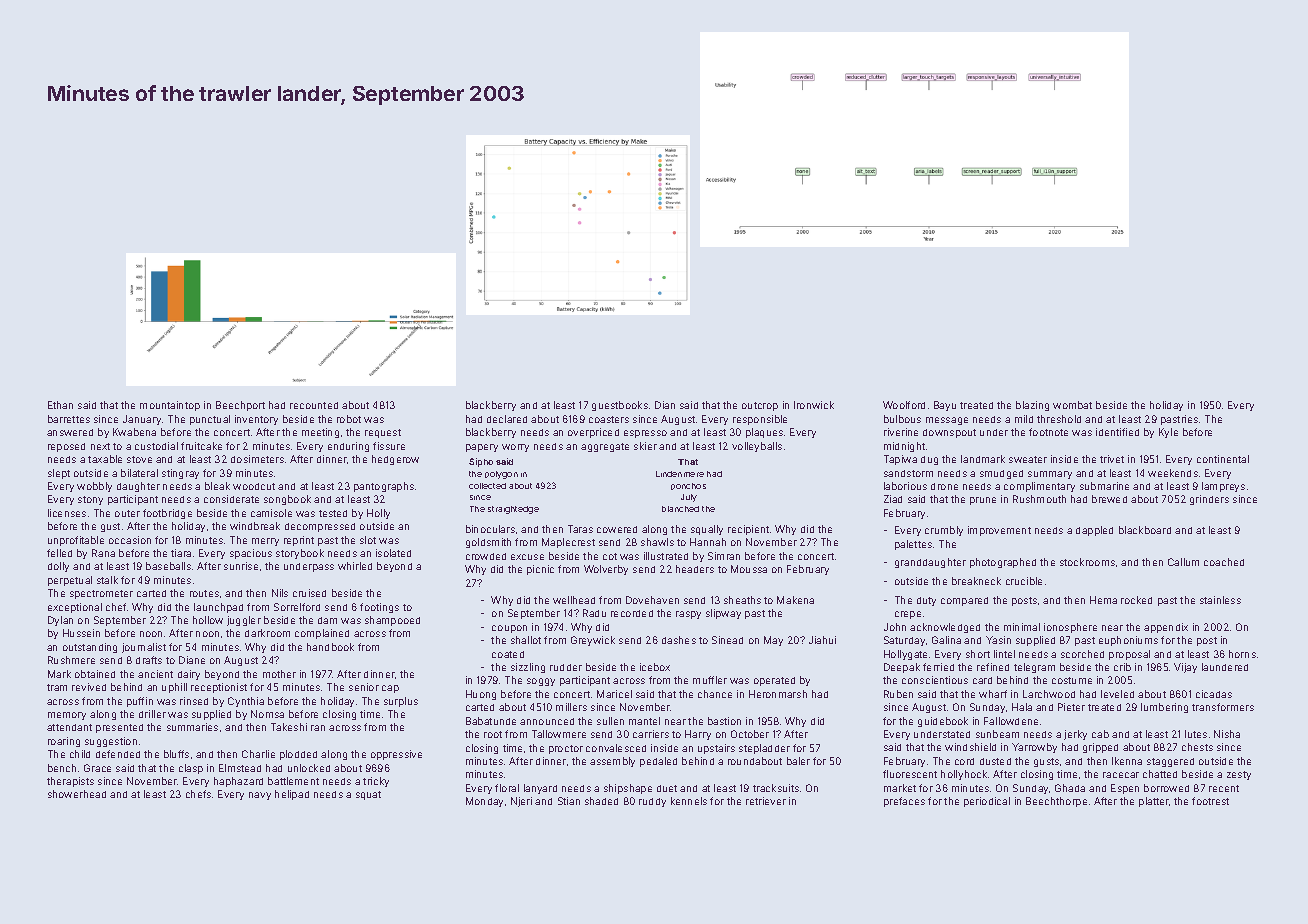  I want to click on hedgerow, so click(395, 460).
